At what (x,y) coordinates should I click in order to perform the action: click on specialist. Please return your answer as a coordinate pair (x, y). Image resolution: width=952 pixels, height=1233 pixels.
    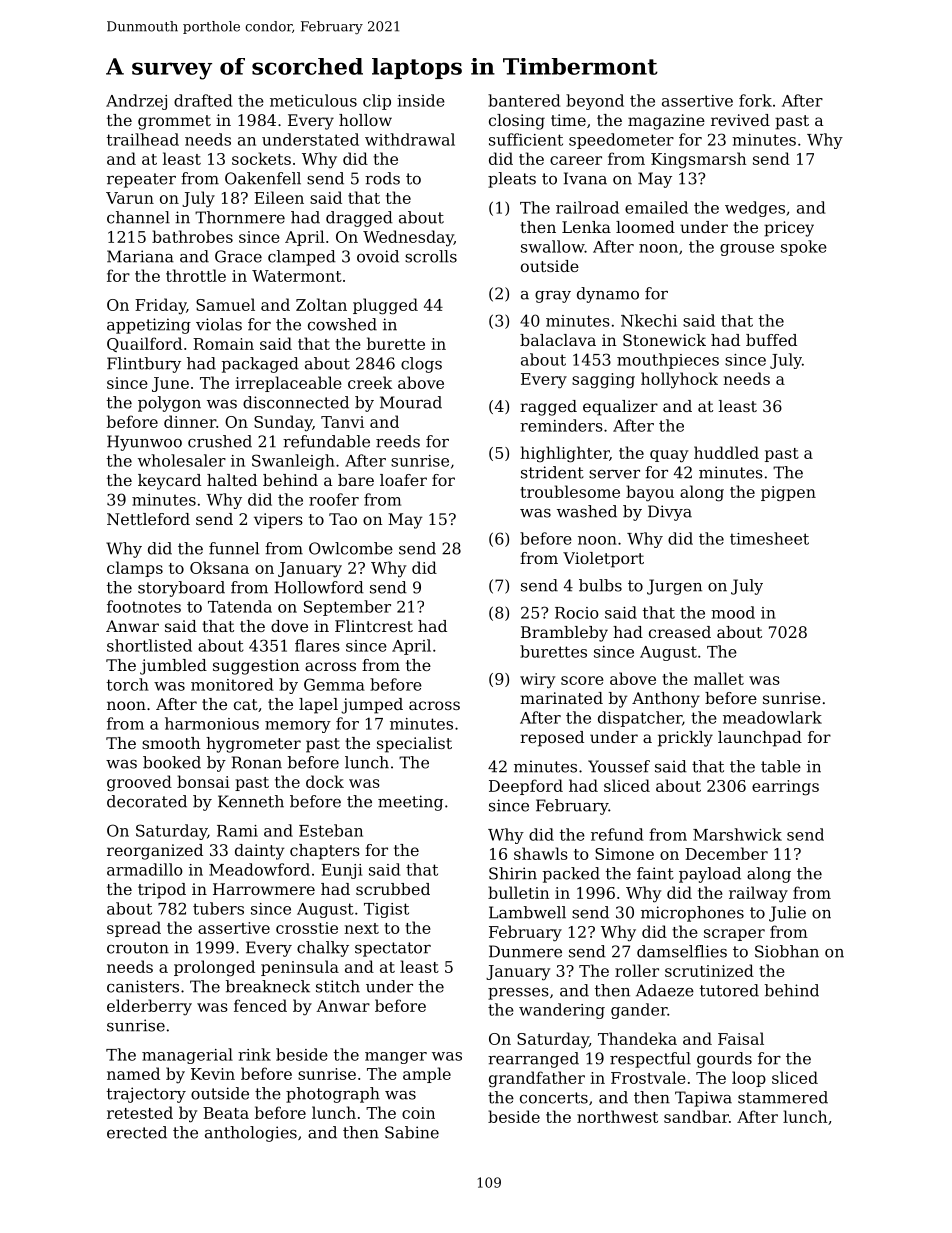
    Looking at the image, I should click on (414, 745).
